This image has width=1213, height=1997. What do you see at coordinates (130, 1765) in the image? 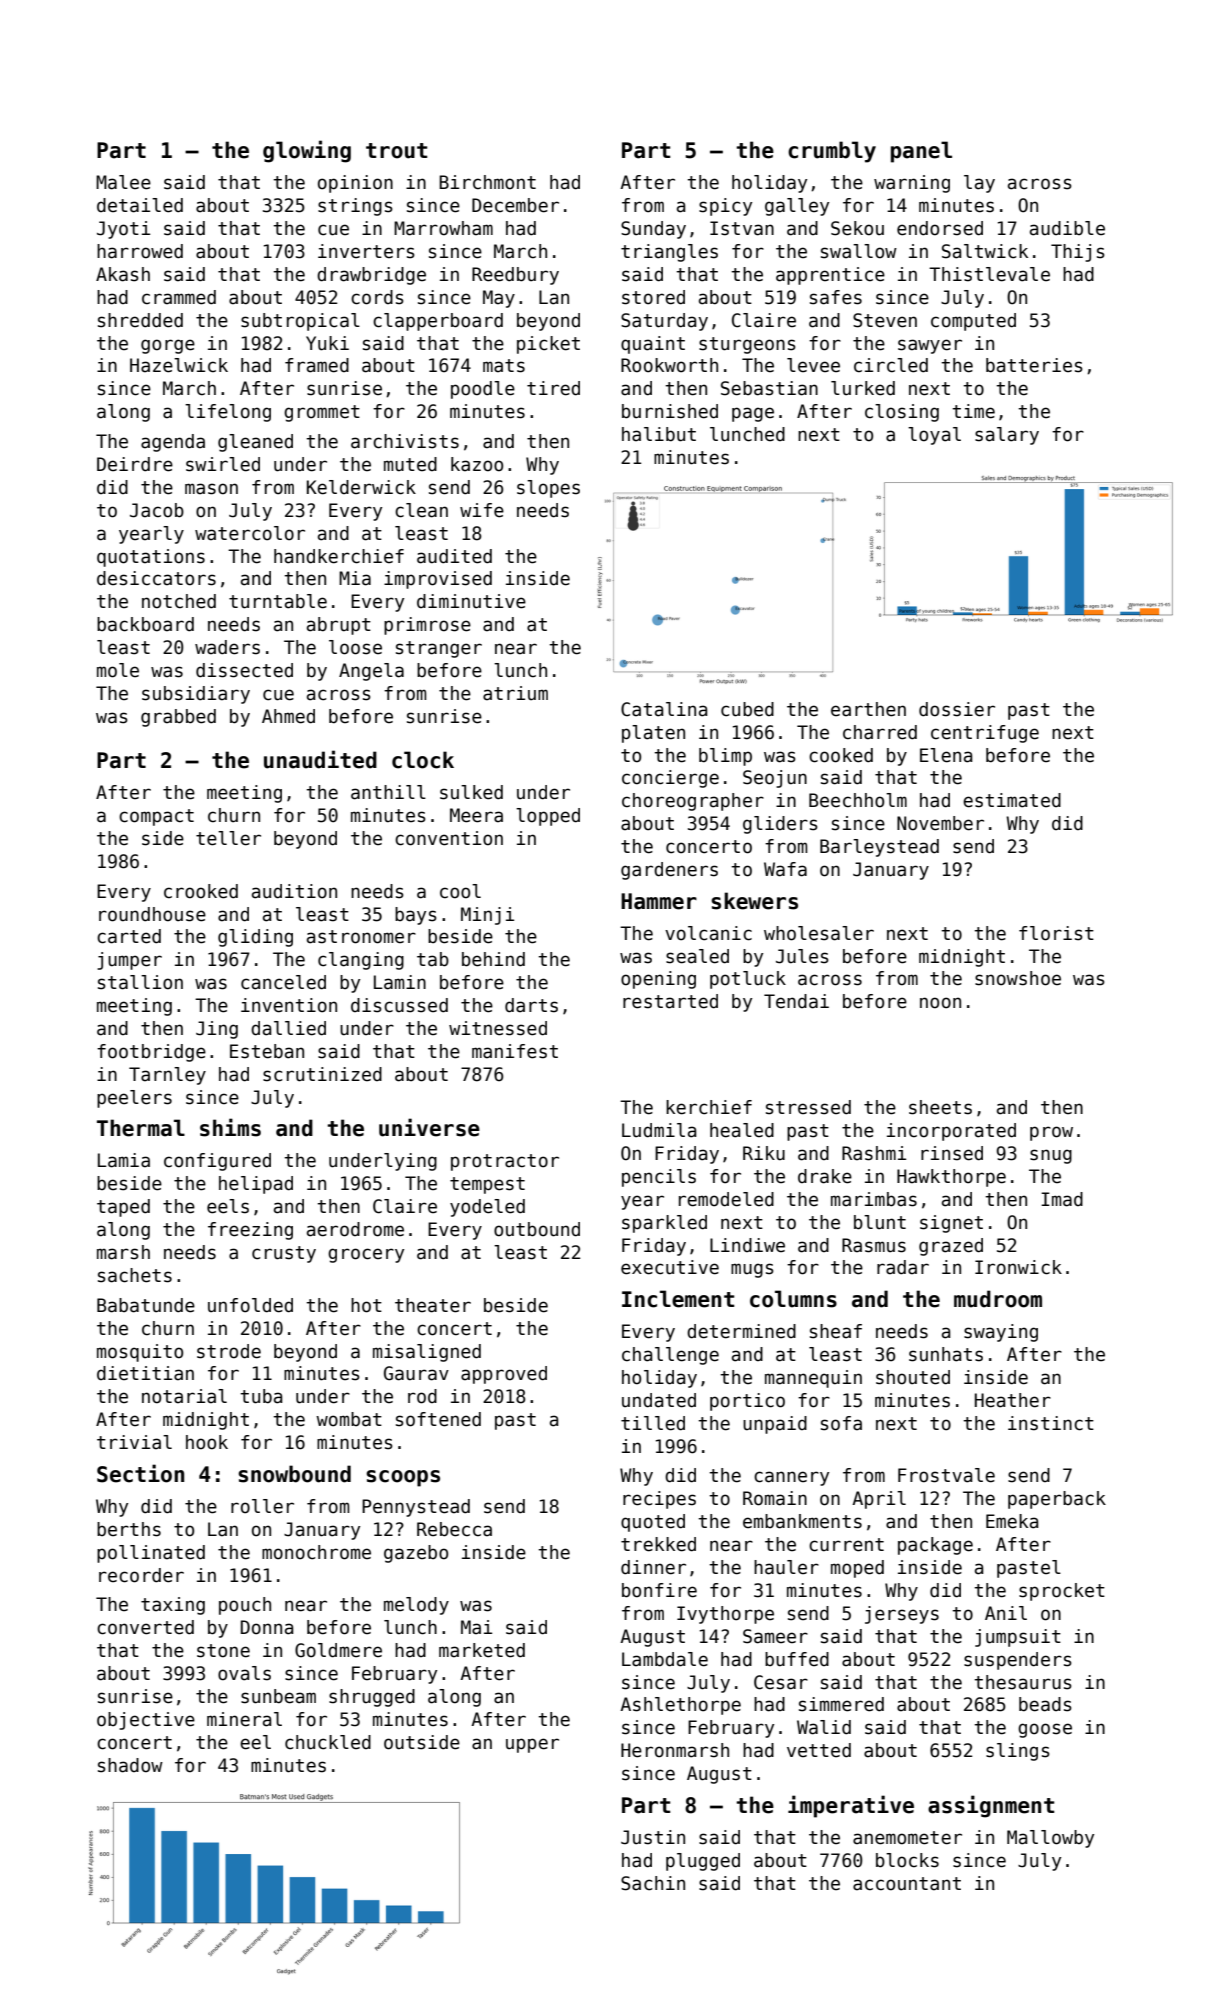
I see `shadow` at bounding box center [130, 1765].
